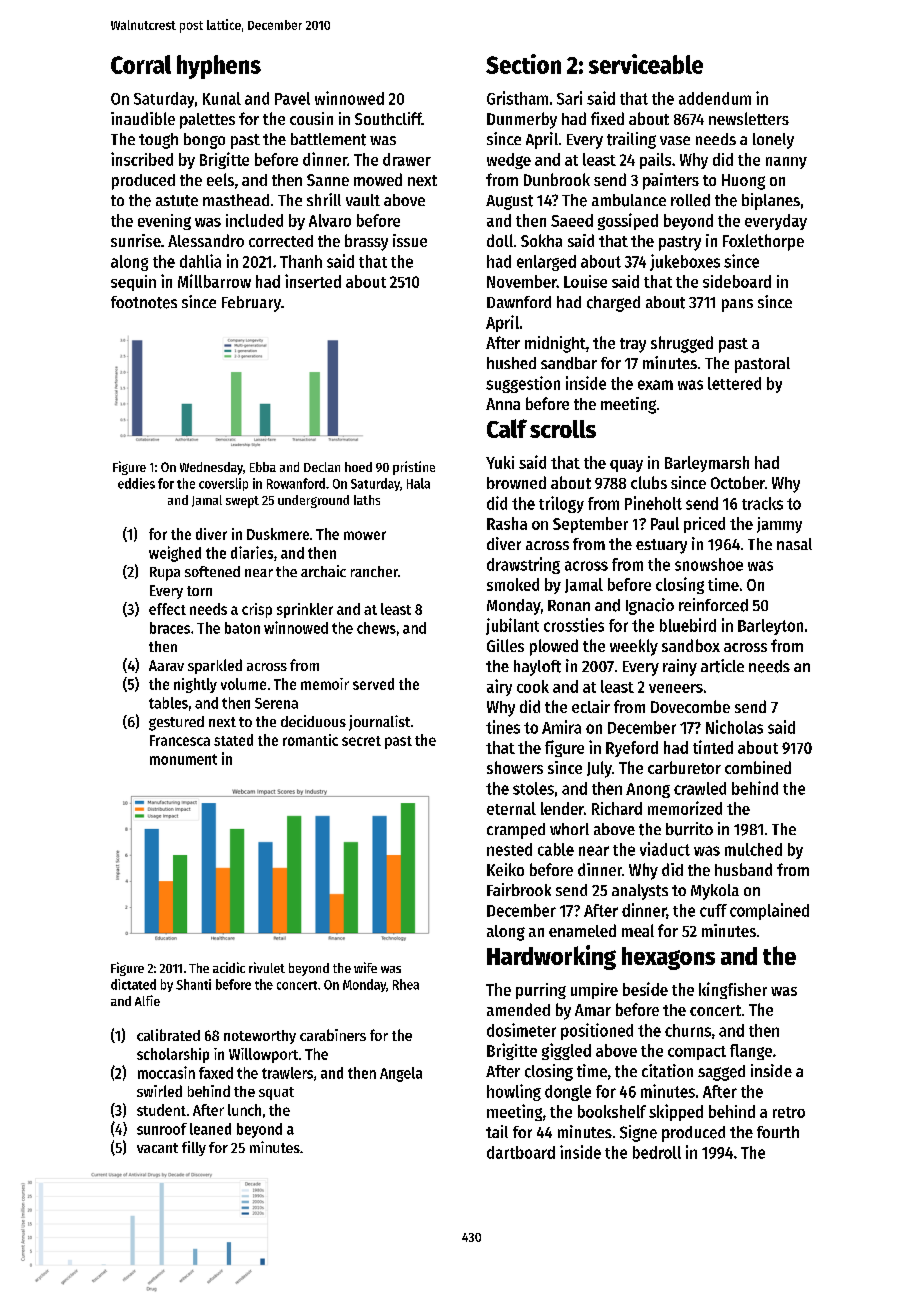  What do you see at coordinates (229, 967) in the screenshot?
I see `acidic` at bounding box center [229, 967].
